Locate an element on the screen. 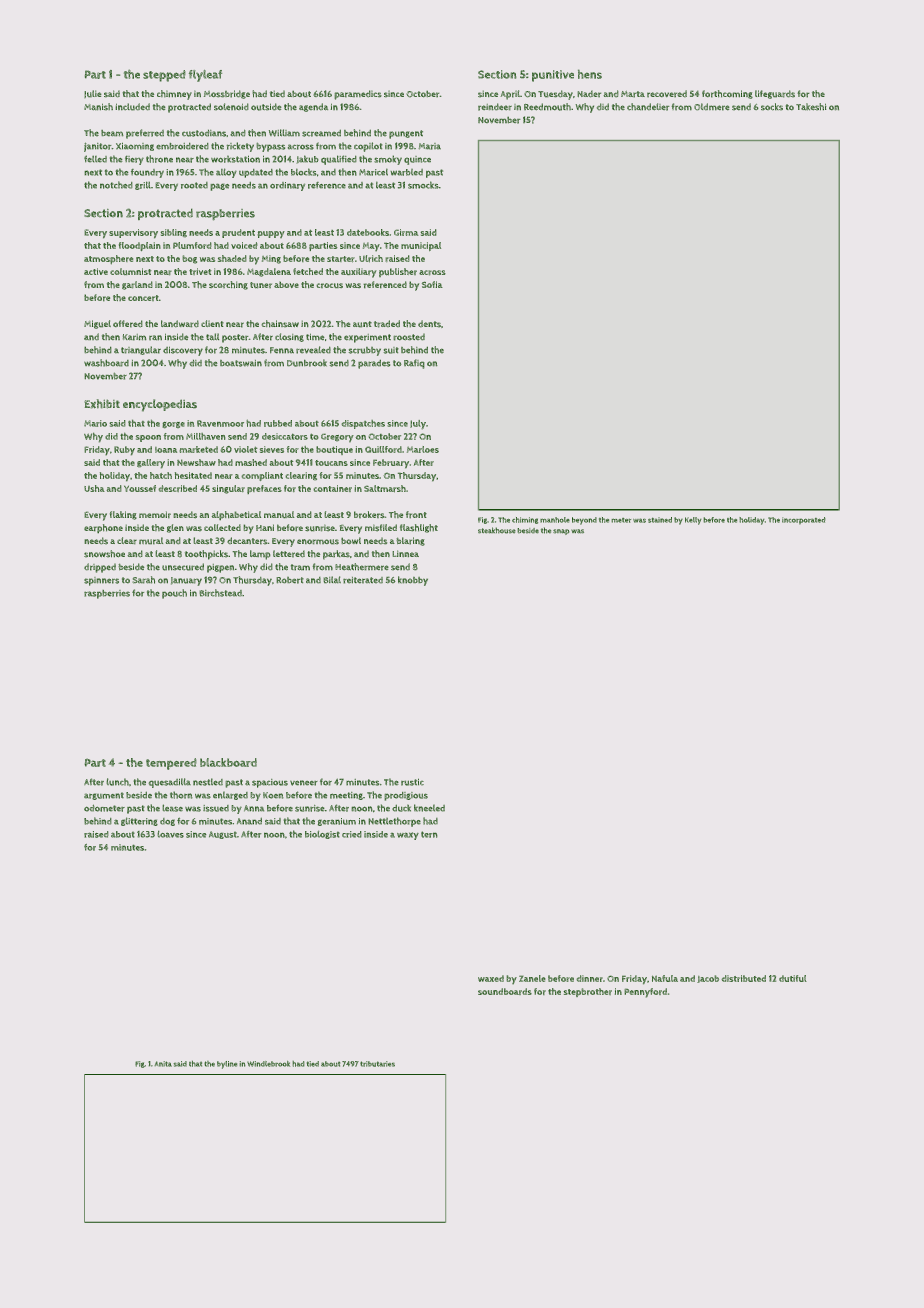 The height and width of the screenshot is (1308, 924). manhole is located at coordinates (555, 520).
